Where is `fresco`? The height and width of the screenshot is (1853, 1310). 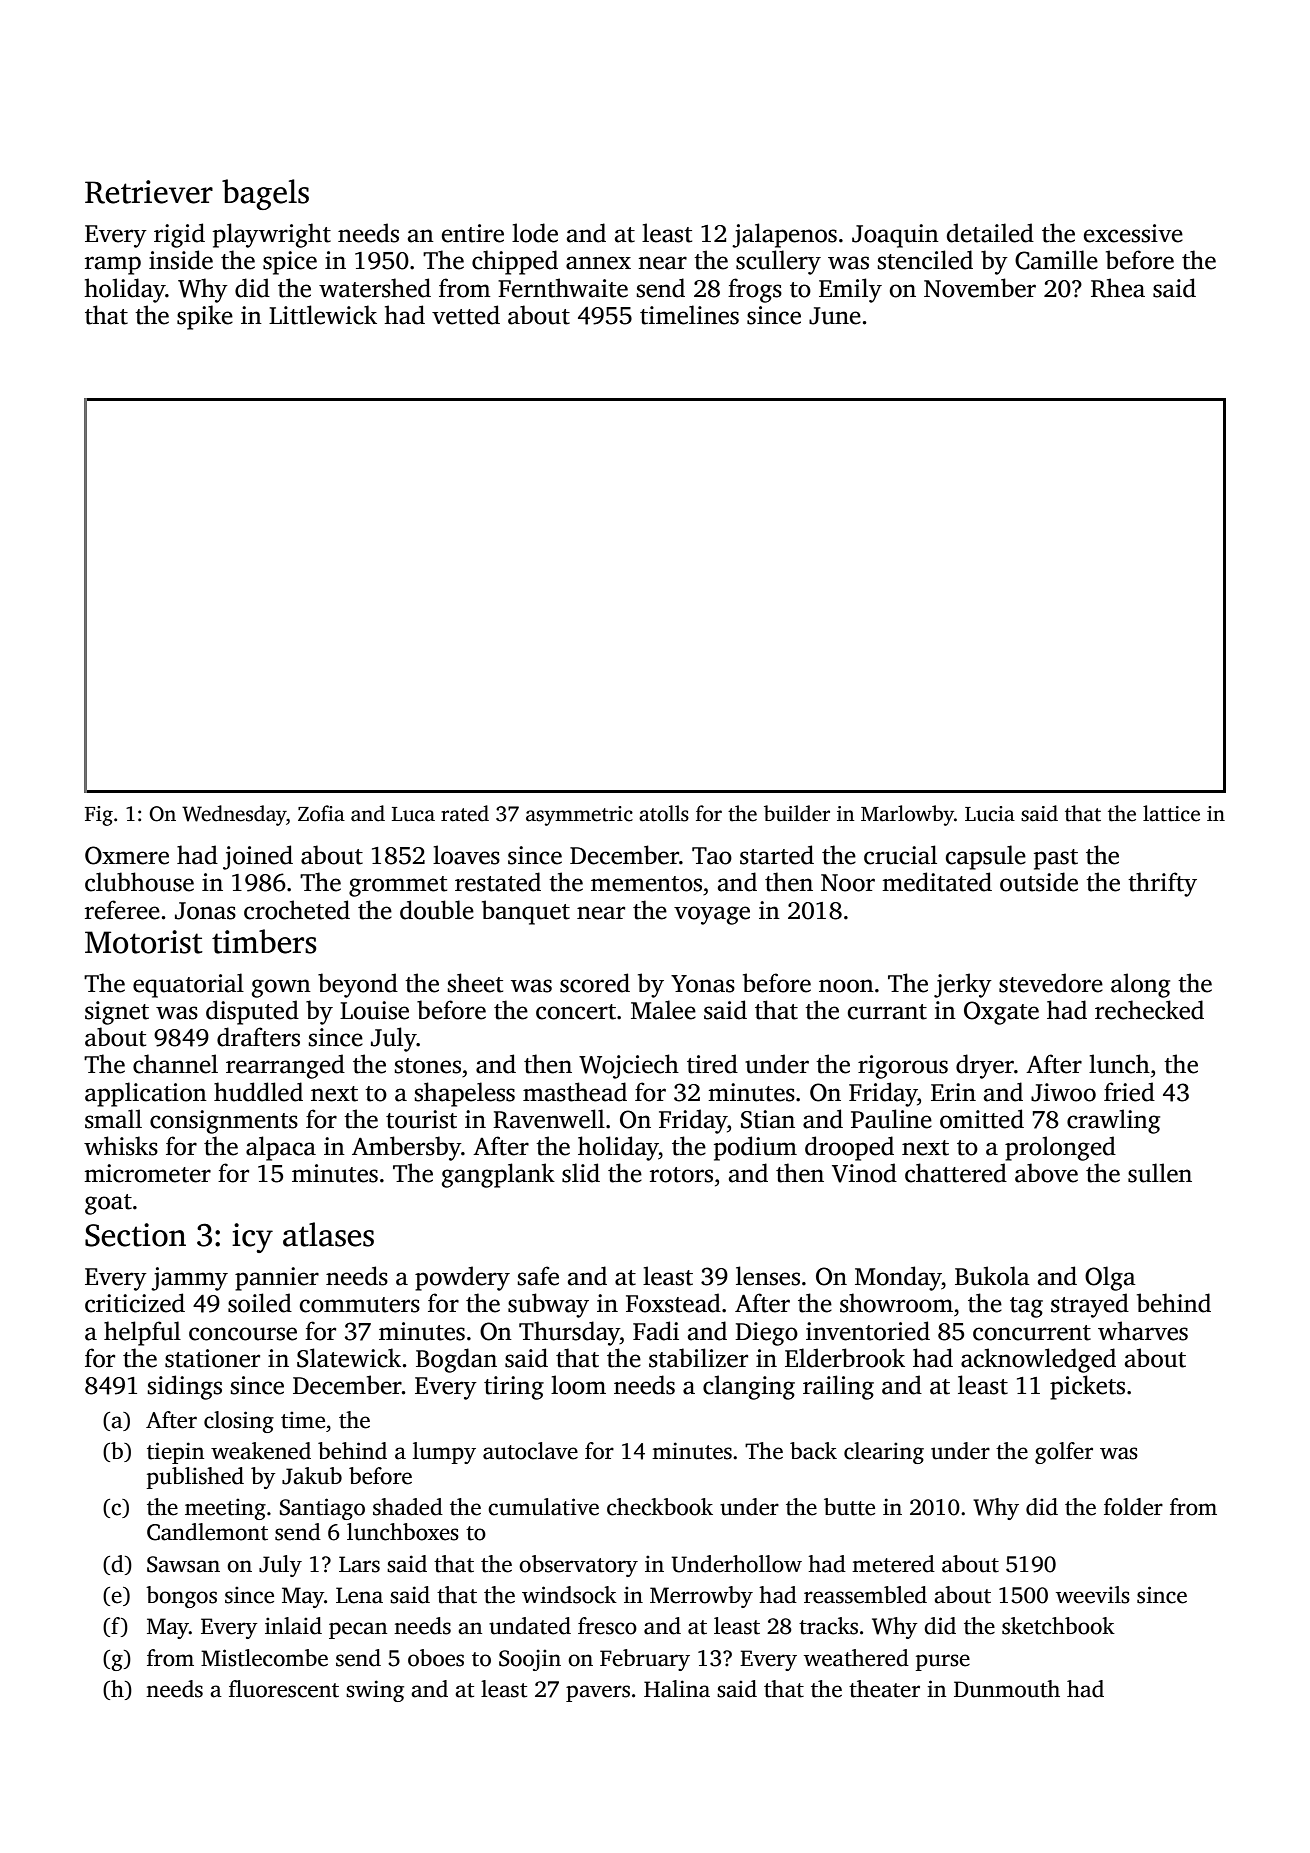
fresco is located at coordinates (607, 1626).
